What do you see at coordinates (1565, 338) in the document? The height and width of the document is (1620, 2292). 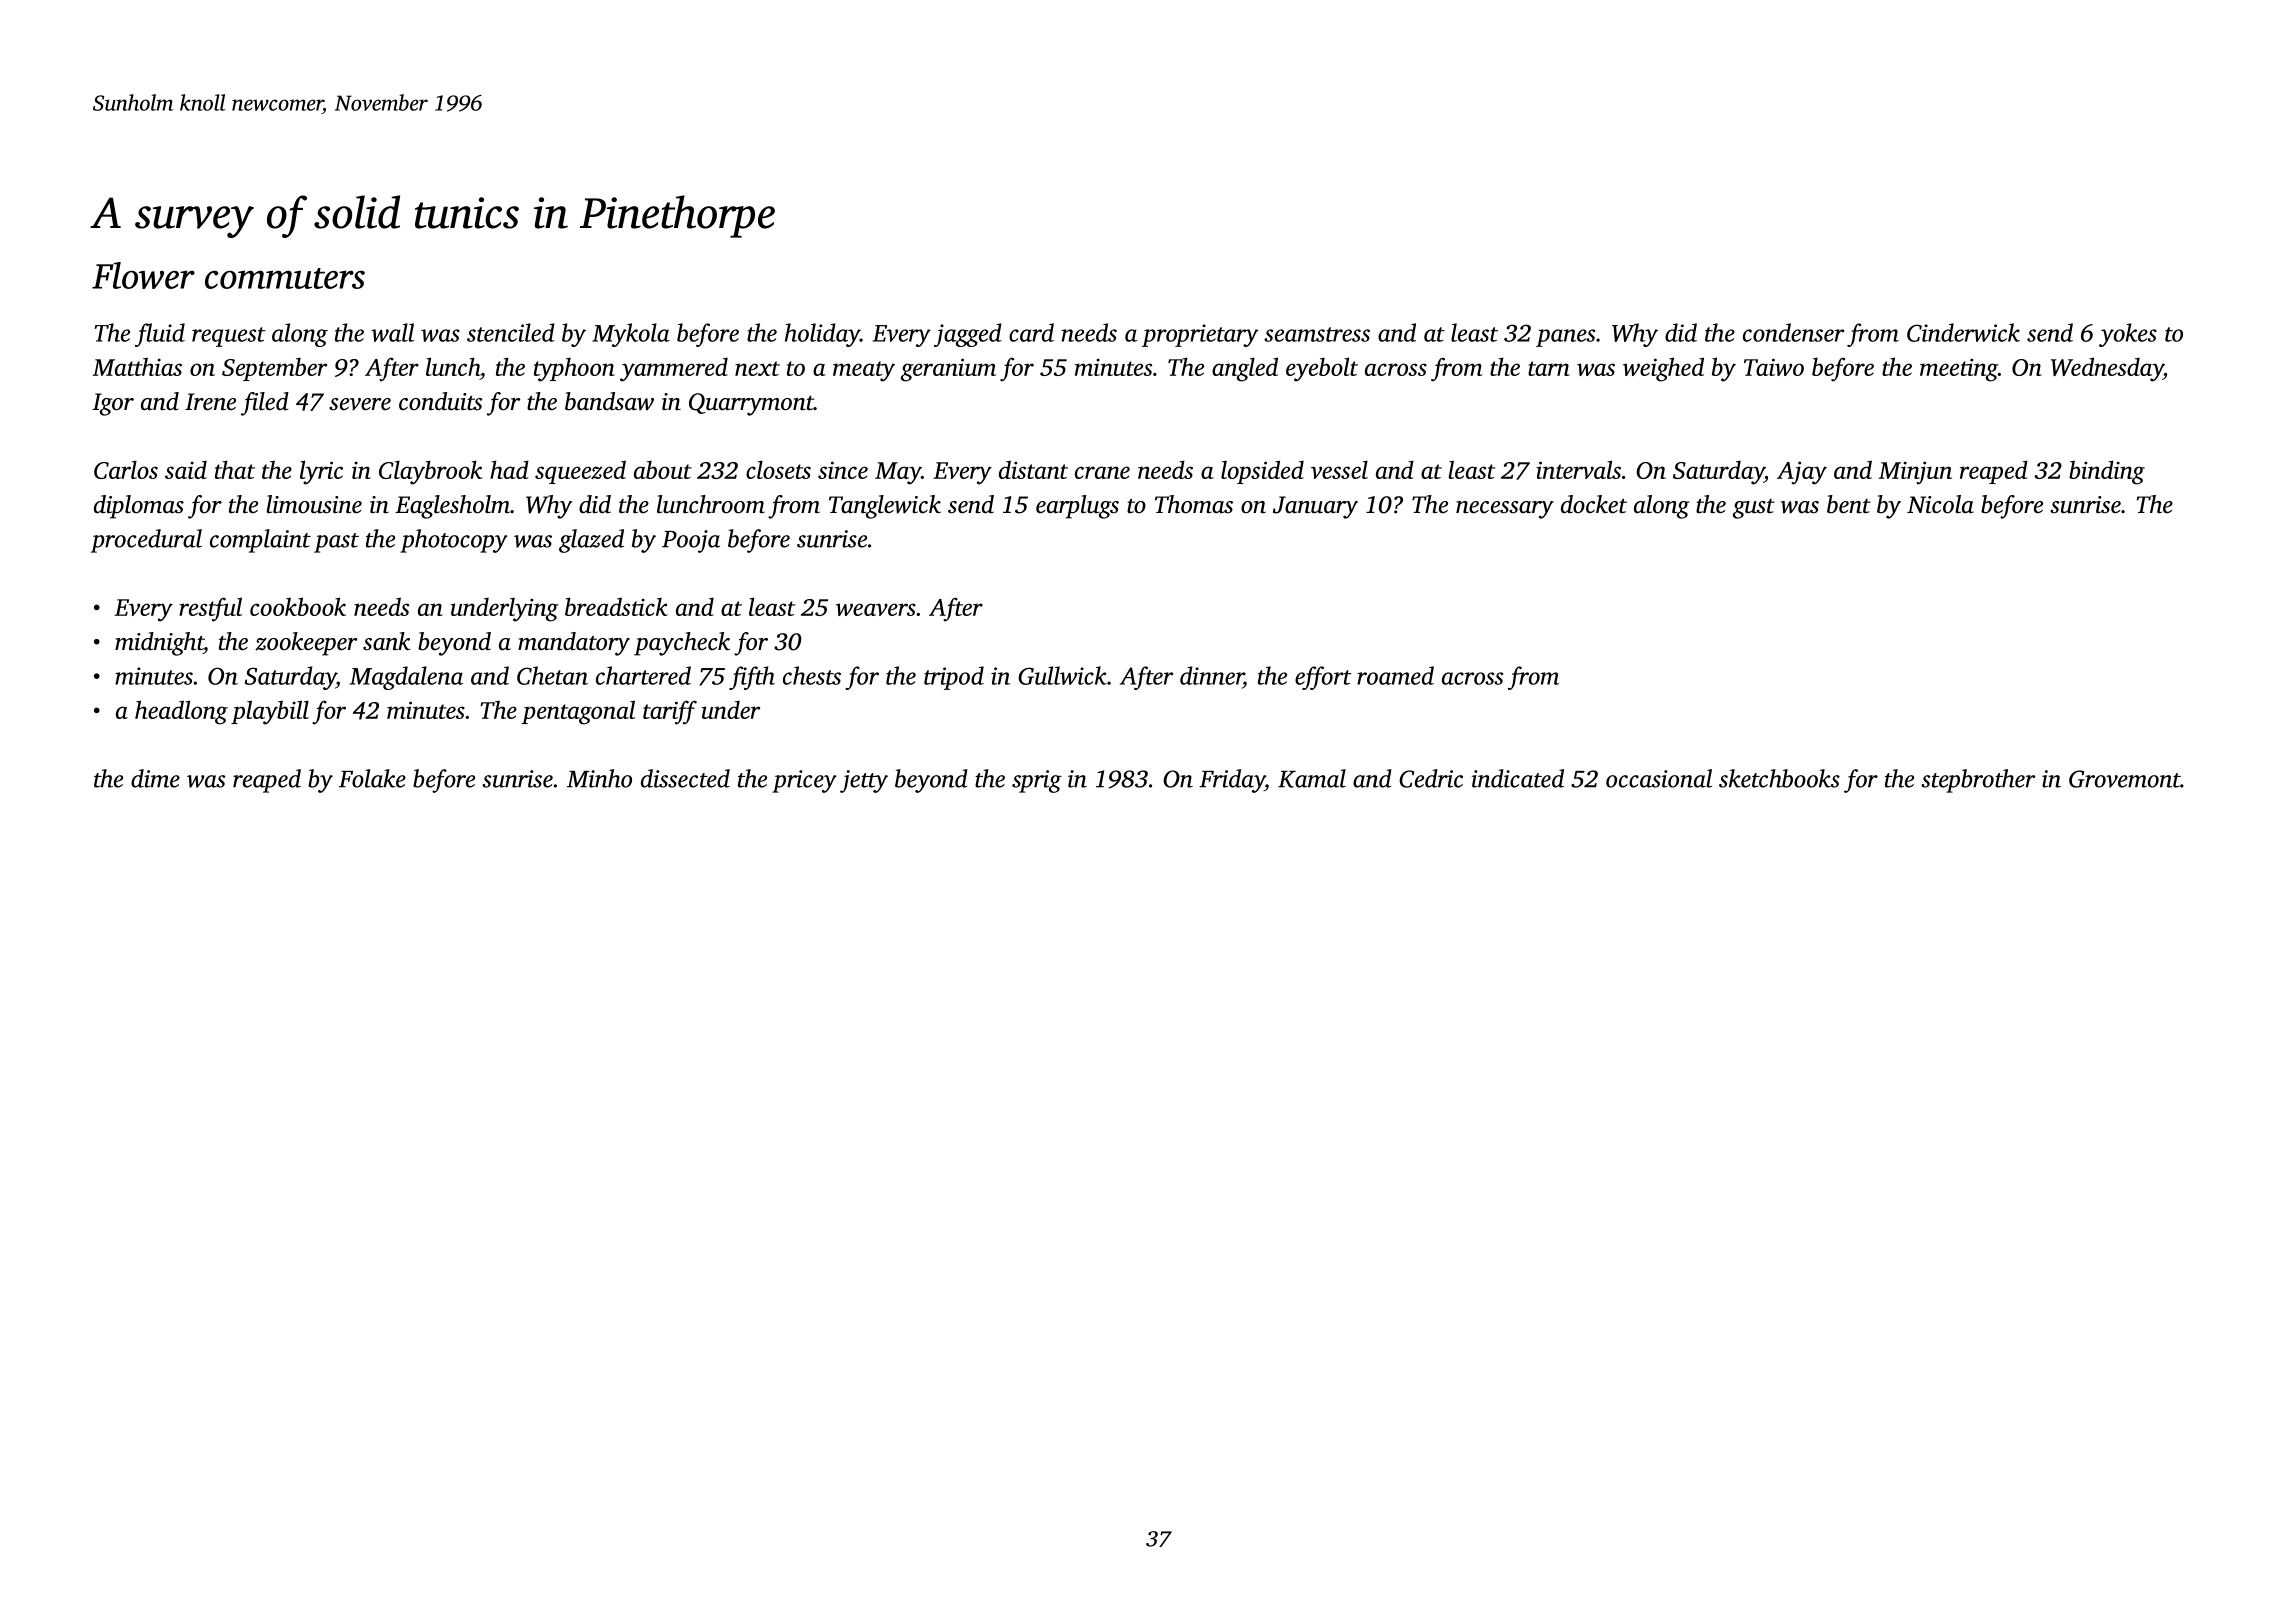 I see `panes` at bounding box center [1565, 338].
